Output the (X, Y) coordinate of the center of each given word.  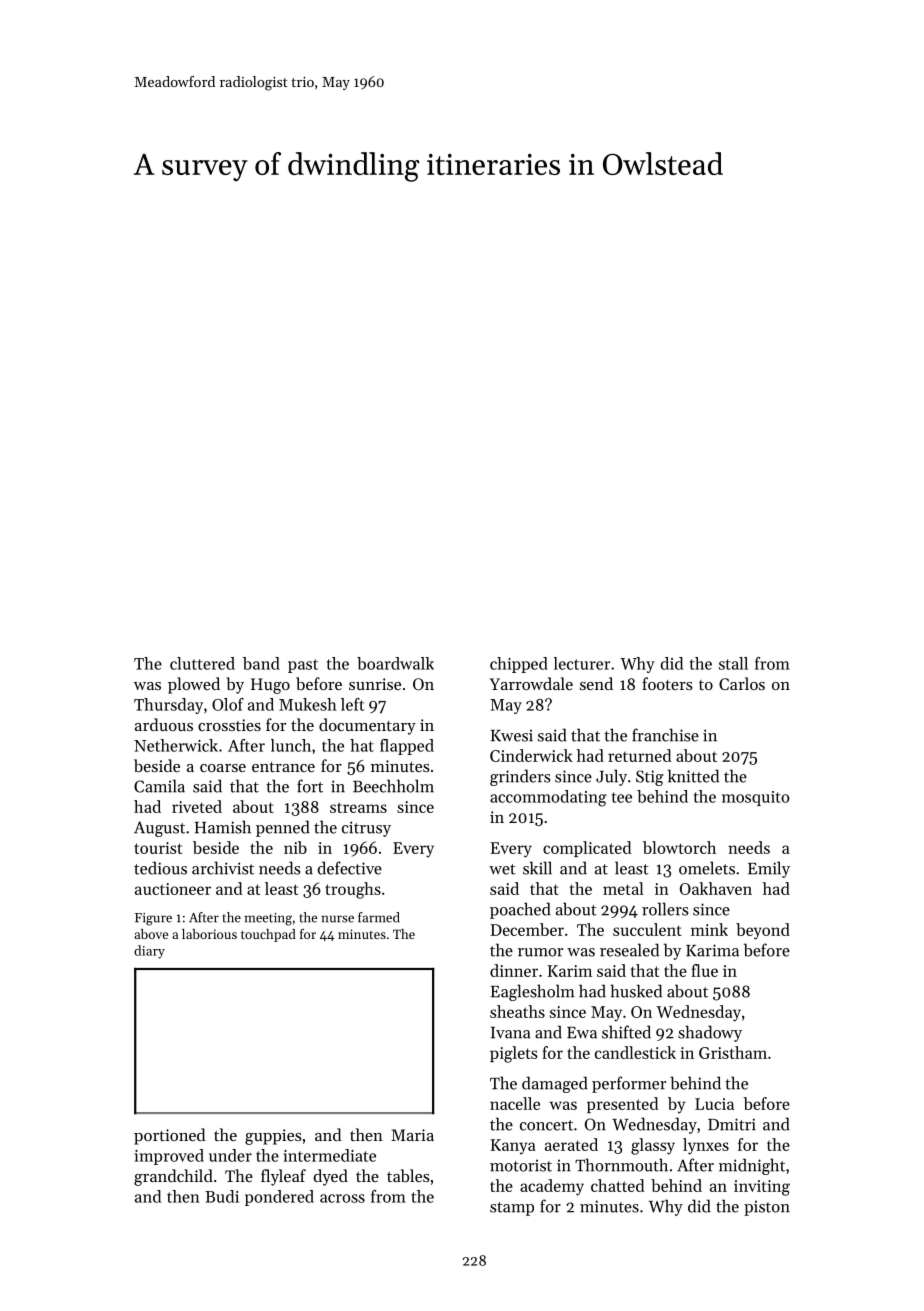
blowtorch (679, 847)
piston (767, 1208)
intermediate (329, 1155)
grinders (520, 777)
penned (283, 828)
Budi (222, 1196)
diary (149, 952)
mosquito (756, 798)
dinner (514, 970)
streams (358, 807)
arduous (164, 724)
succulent (647, 929)
